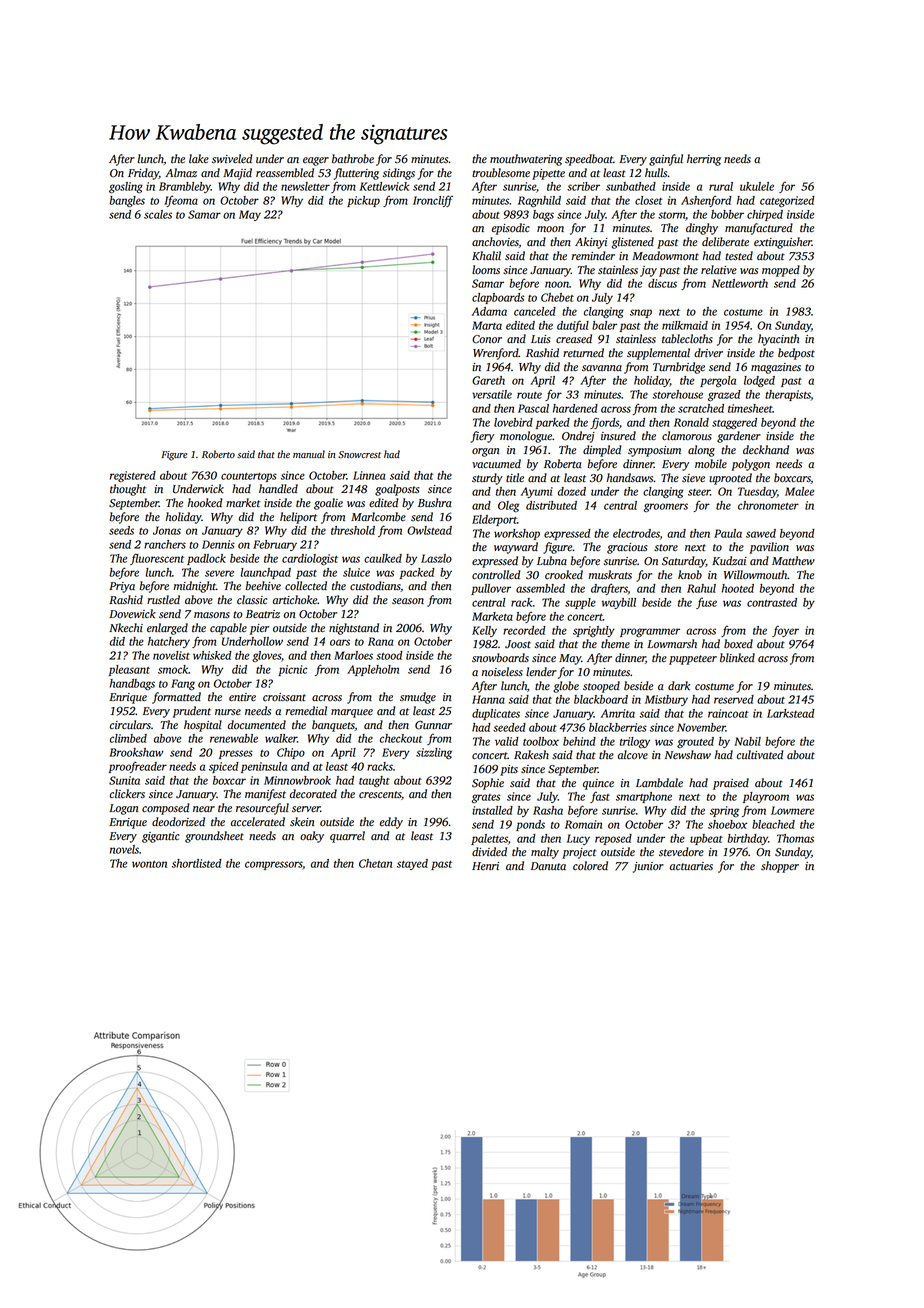  Describe the element at coordinates (648, 867) in the screenshot. I see `junior` at that location.
